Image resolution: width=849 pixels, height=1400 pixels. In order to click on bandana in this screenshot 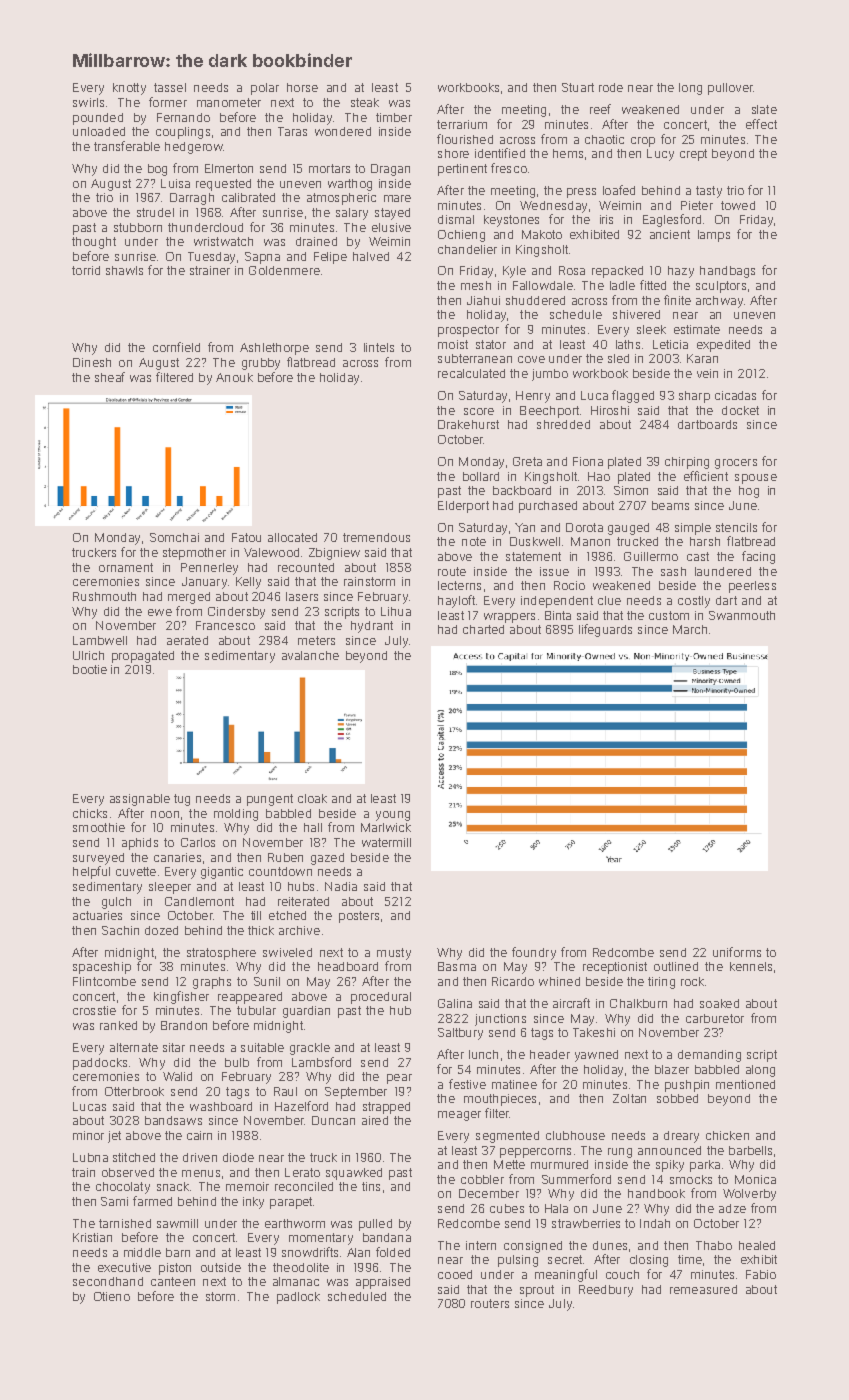, I will do `click(387, 1237)`.
